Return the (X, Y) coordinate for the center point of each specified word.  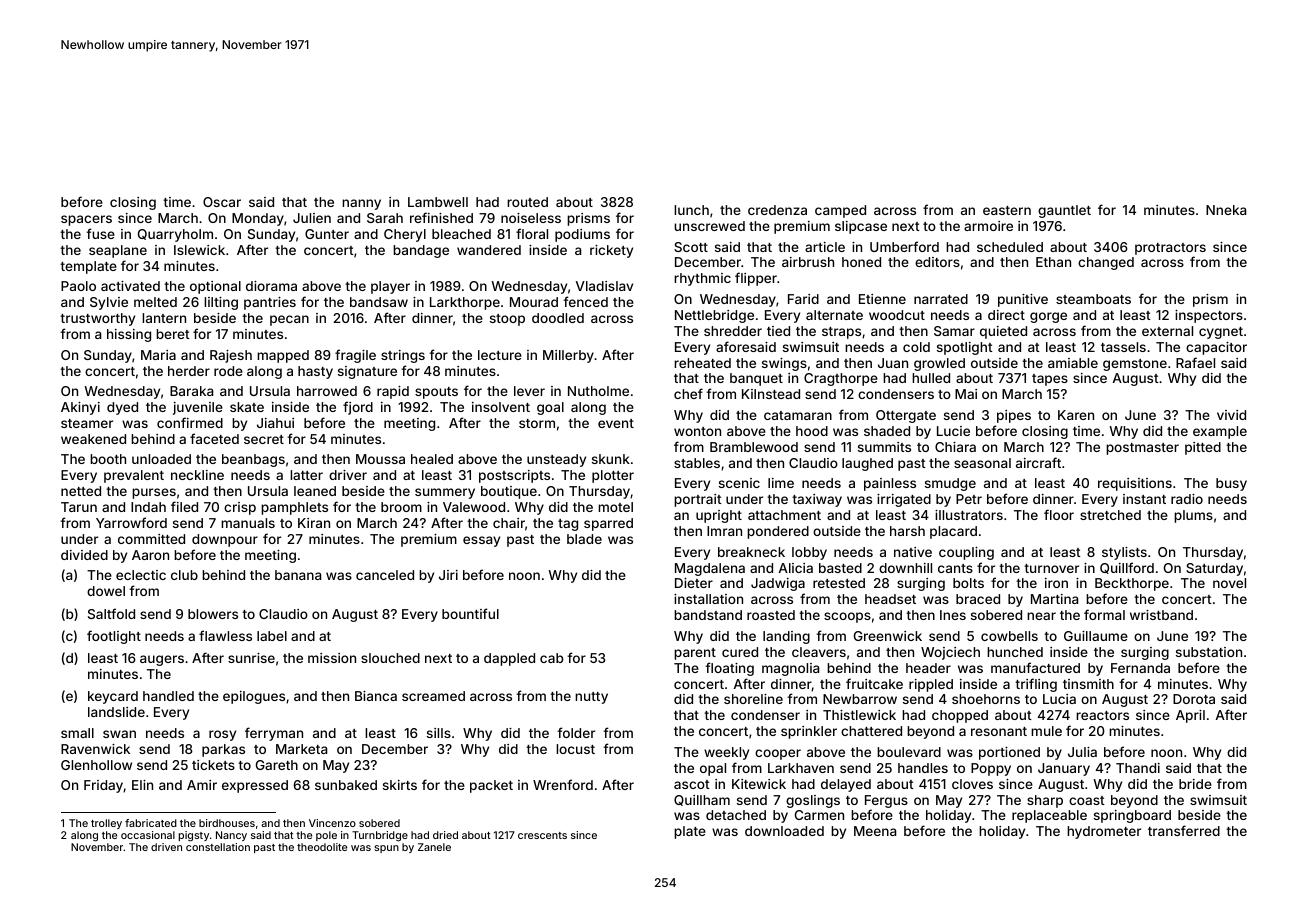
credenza (777, 210)
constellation (218, 847)
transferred (1184, 830)
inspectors (1209, 316)
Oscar (222, 202)
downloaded (784, 831)
